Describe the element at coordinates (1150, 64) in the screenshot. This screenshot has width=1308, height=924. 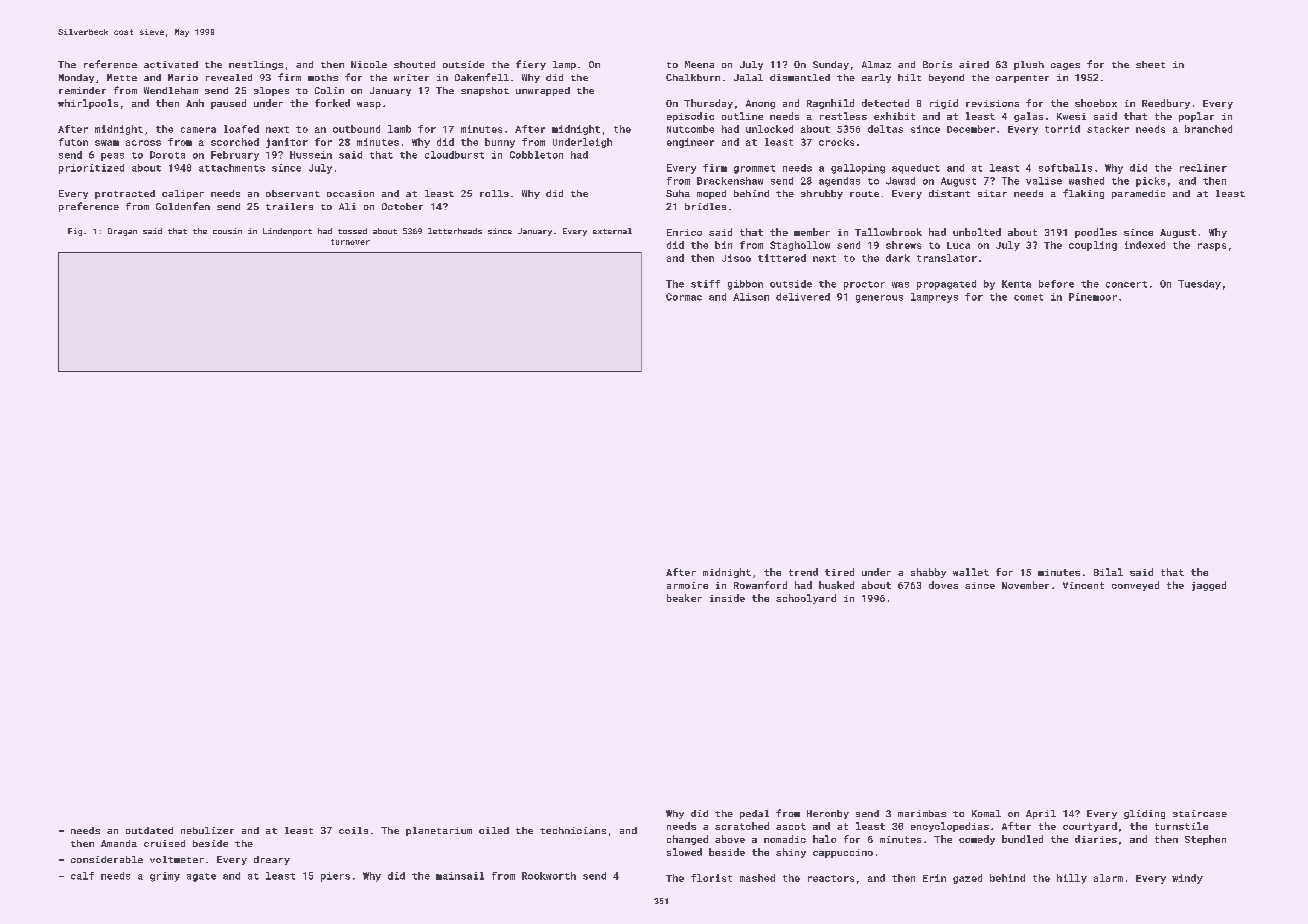
I see `sheet` at that location.
